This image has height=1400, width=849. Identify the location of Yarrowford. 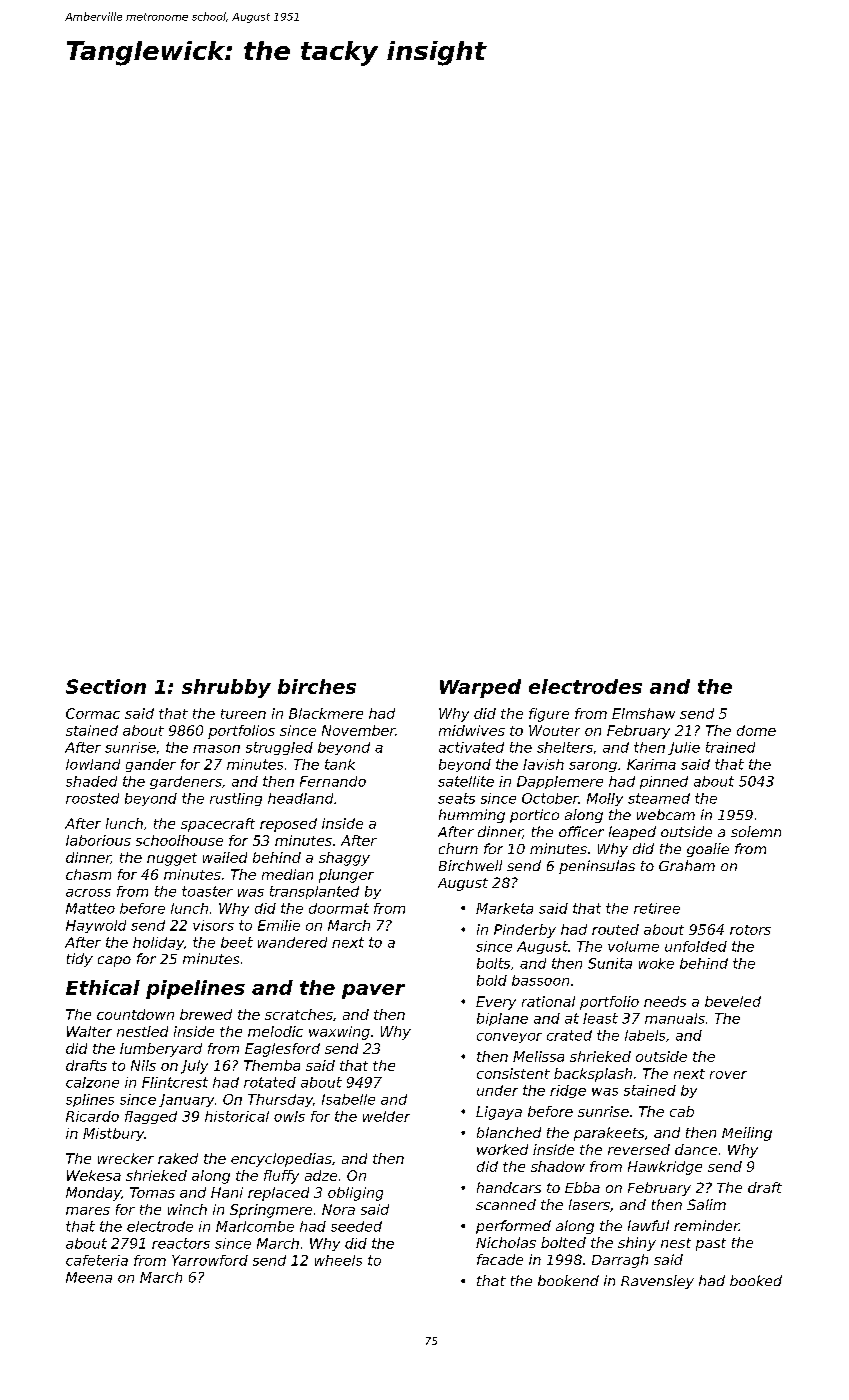
(210, 1260).
